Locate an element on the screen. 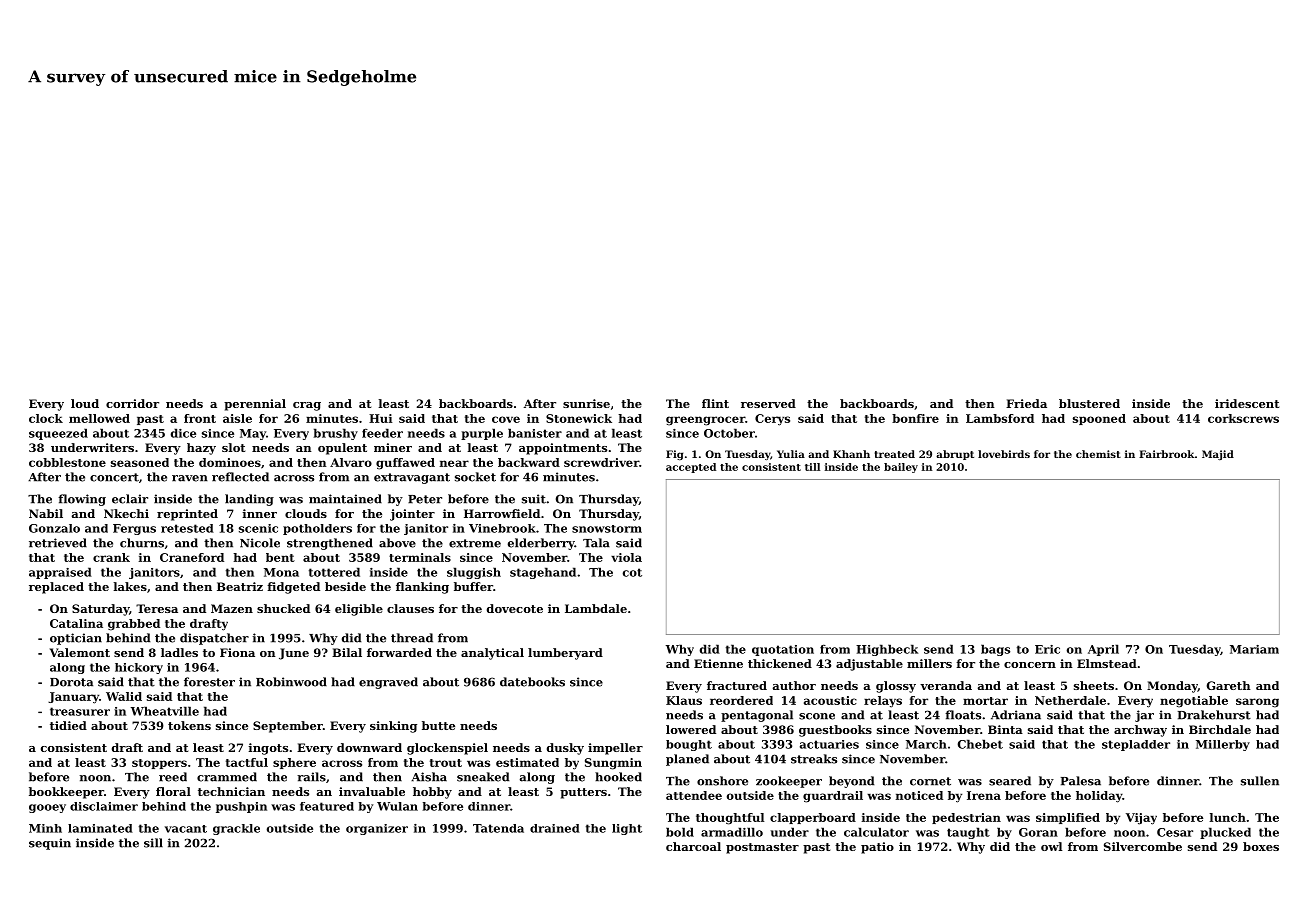  flint is located at coordinates (715, 403).
